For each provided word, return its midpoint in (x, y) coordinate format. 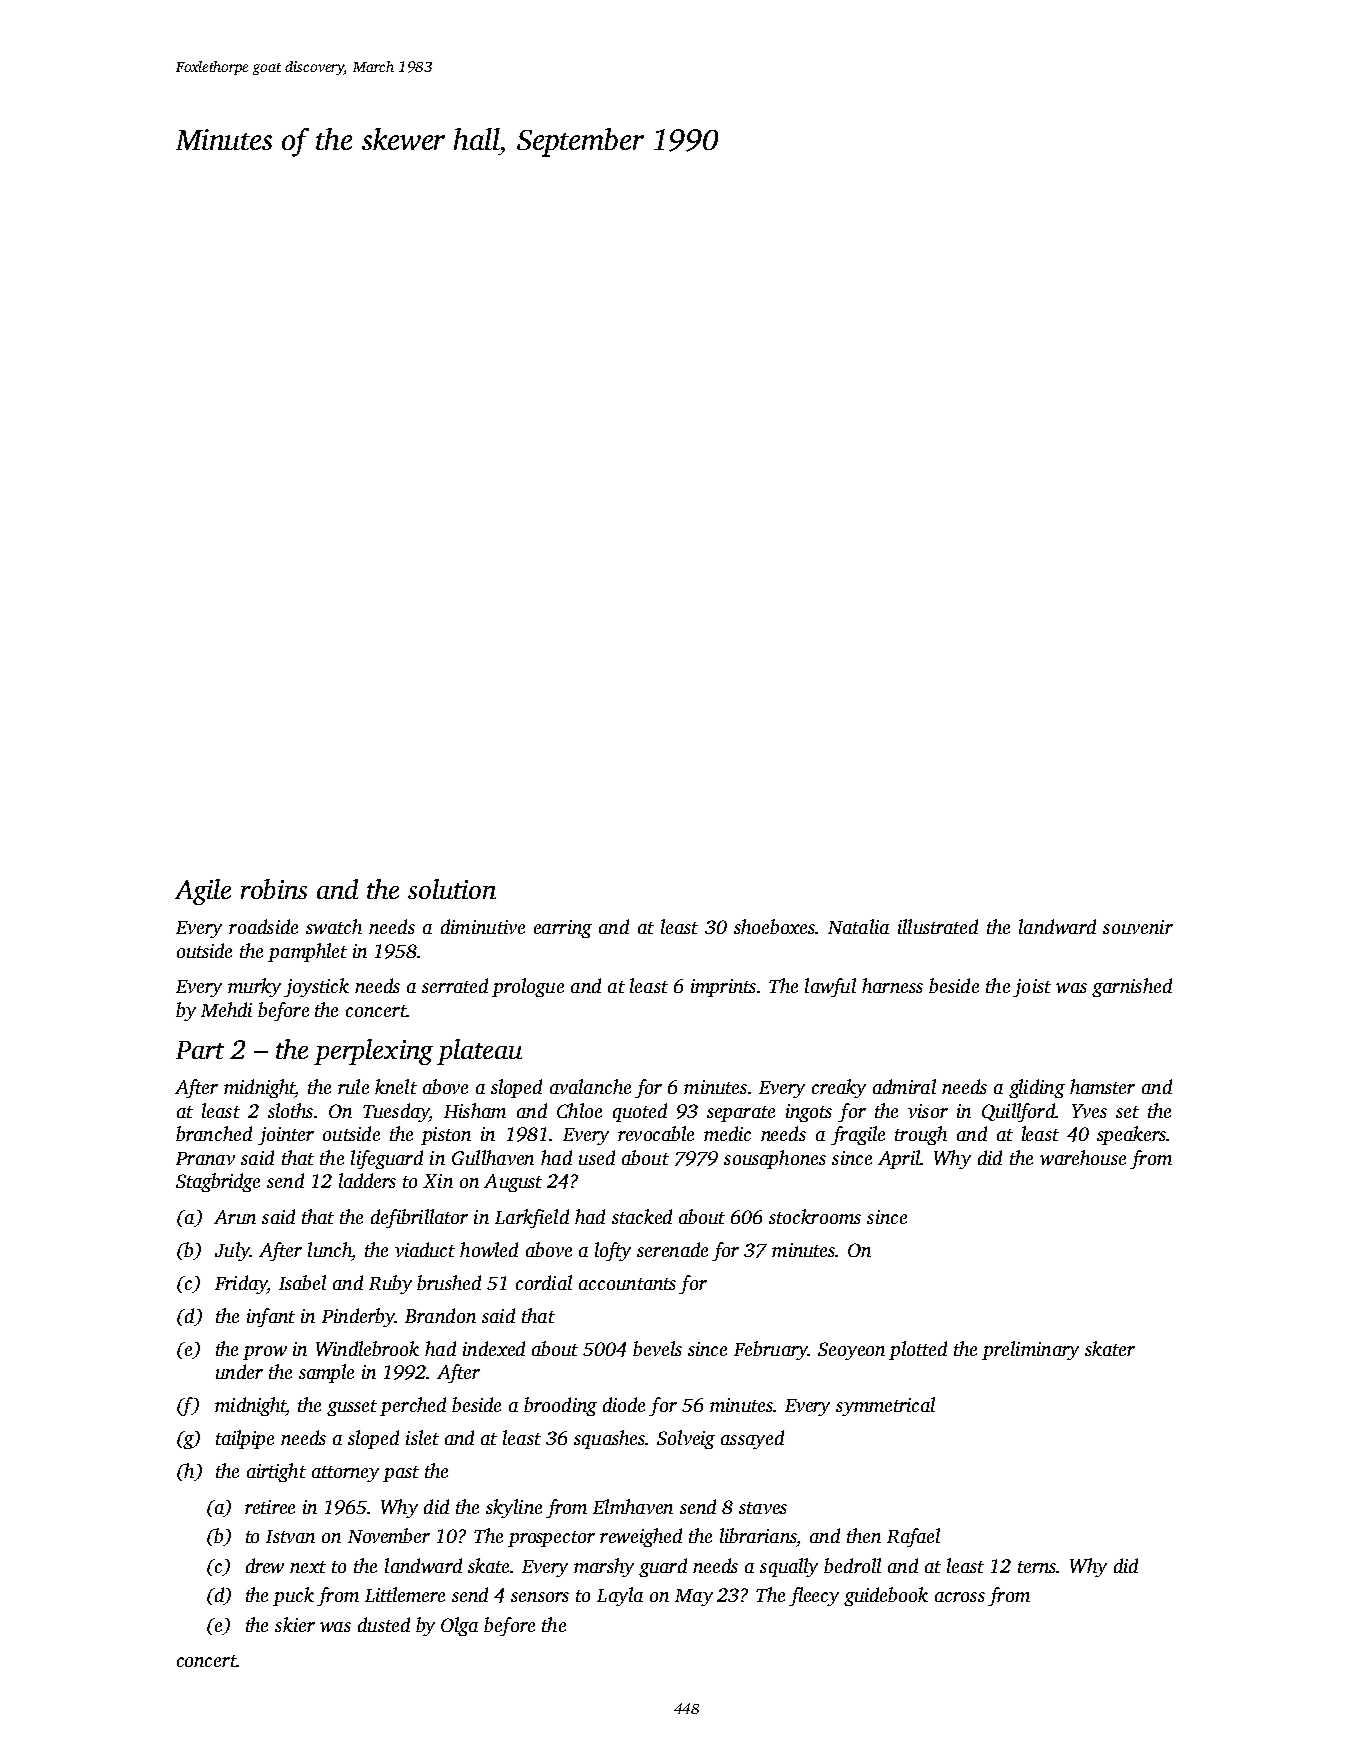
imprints (723, 988)
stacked (642, 1216)
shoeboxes (774, 926)
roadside (263, 926)
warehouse (1083, 1157)
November (389, 1535)
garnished (1132, 987)
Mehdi (226, 1009)
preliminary (1030, 1350)
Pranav (205, 1158)
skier (295, 1624)
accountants (627, 1284)
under (239, 1371)
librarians (758, 1535)
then (864, 1535)
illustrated (938, 926)
